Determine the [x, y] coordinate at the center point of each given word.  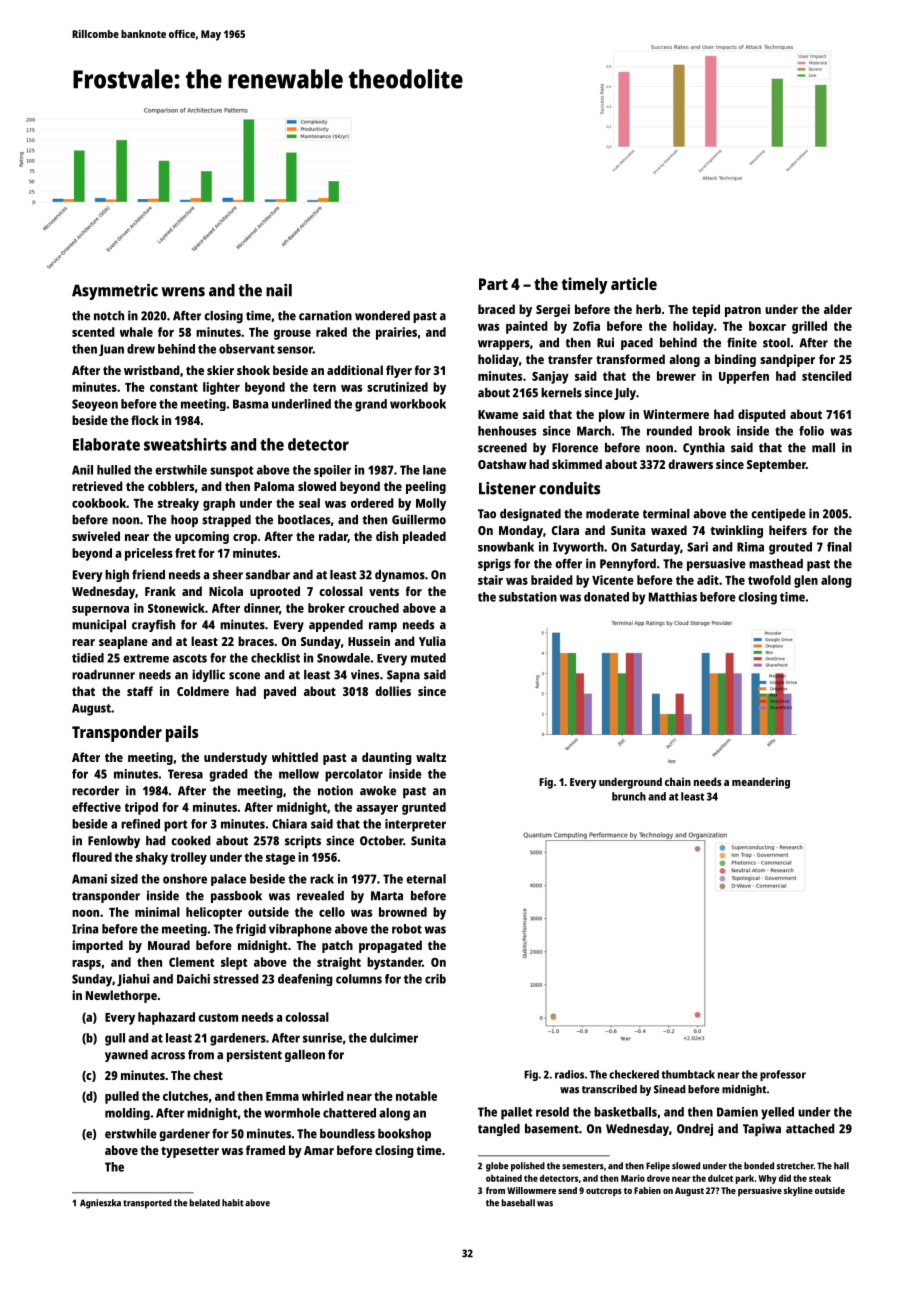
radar [333, 537]
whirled [323, 1096]
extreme [146, 658]
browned [403, 912]
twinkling [736, 531]
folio [811, 431]
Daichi [193, 979]
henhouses [507, 431]
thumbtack [688, 1074]
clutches [185, 1096]
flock [145, 420]
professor [783, 1075]
